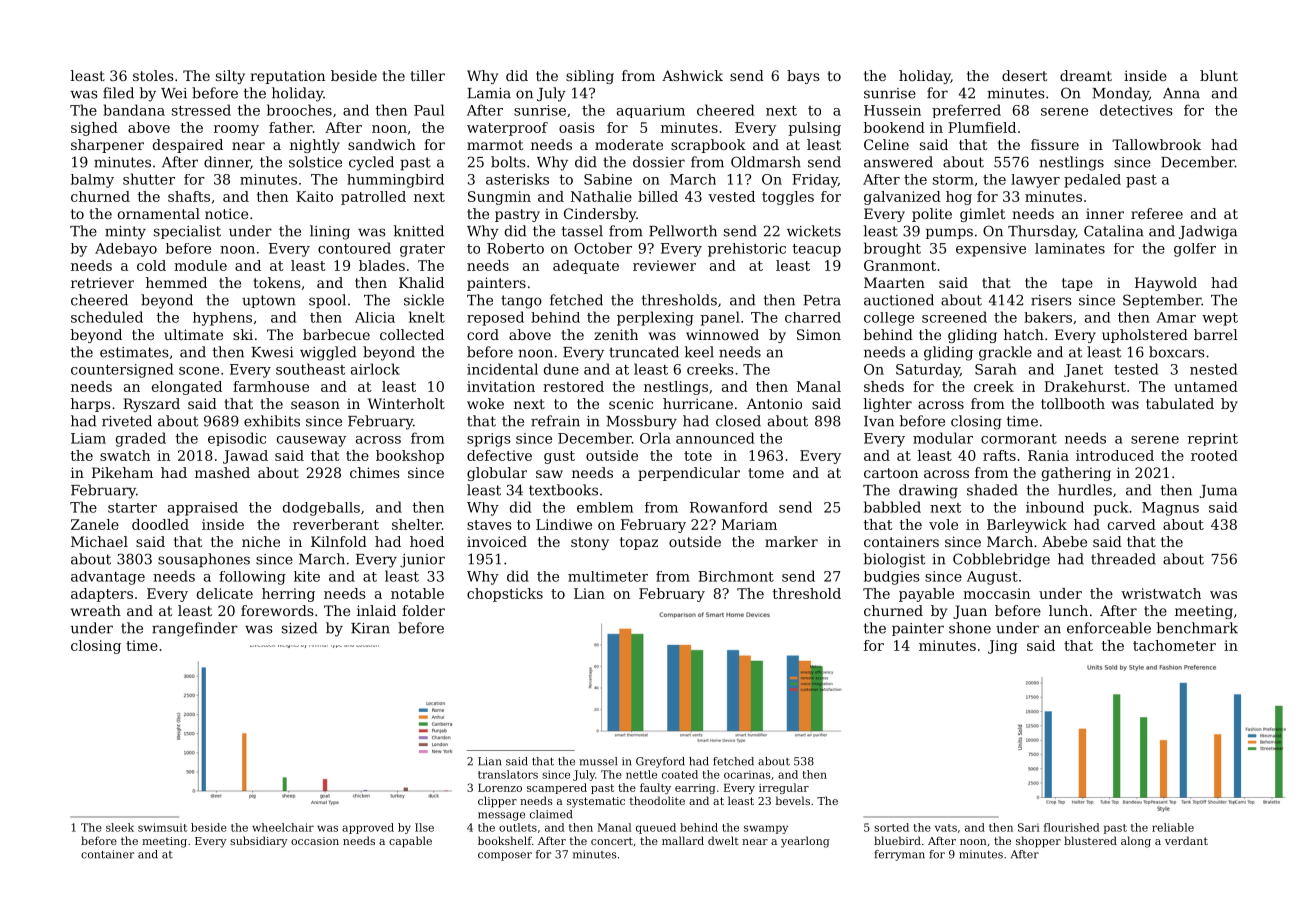 Image resolution: width=1308 pixels, height=924 pixels. Describe the element at coordinates (982, 215) in the screenshot. I see `gimlet` at that location.
